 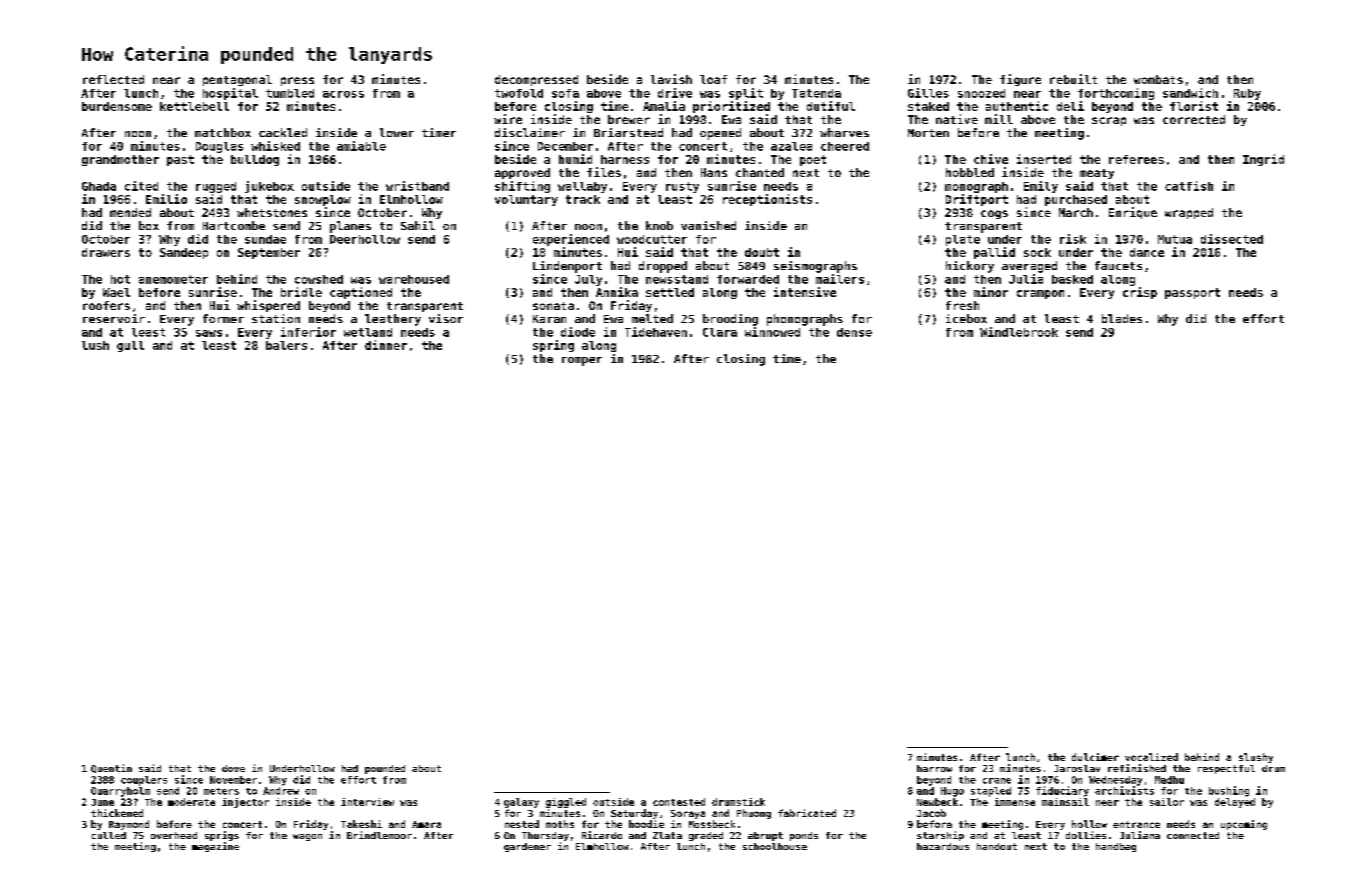 I want to click on culled, so click(x=109, y=835).
